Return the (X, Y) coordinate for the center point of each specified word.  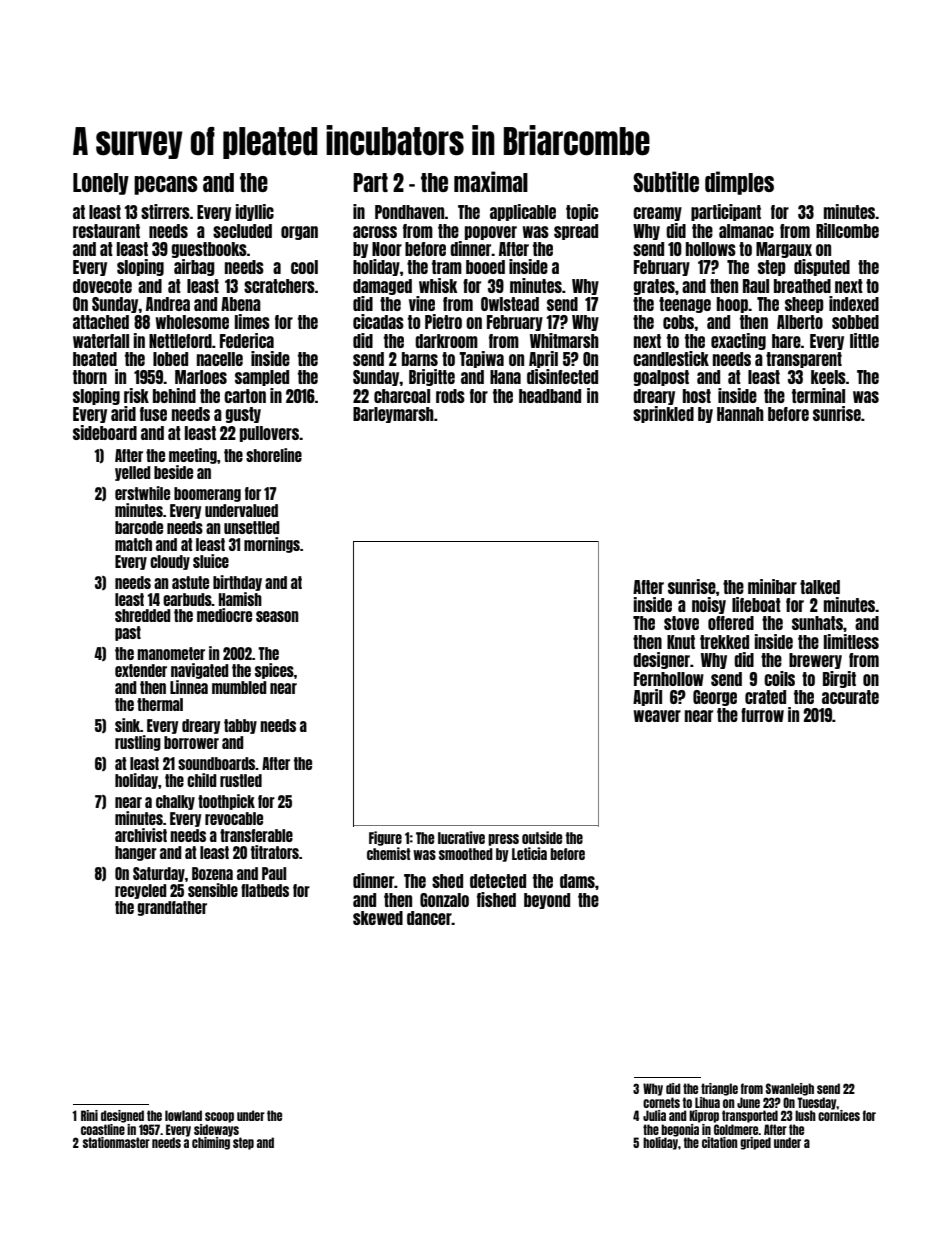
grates (654, 287)
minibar (772, 586)
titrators (275, 852)
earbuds (187, 599)
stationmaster (116, 1142)
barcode (139, 527)
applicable (523, 212)
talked (820, 587)
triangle (719, 1089)
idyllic (255, 212)
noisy (709, 605)
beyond (547, 901)
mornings (272, 545)
